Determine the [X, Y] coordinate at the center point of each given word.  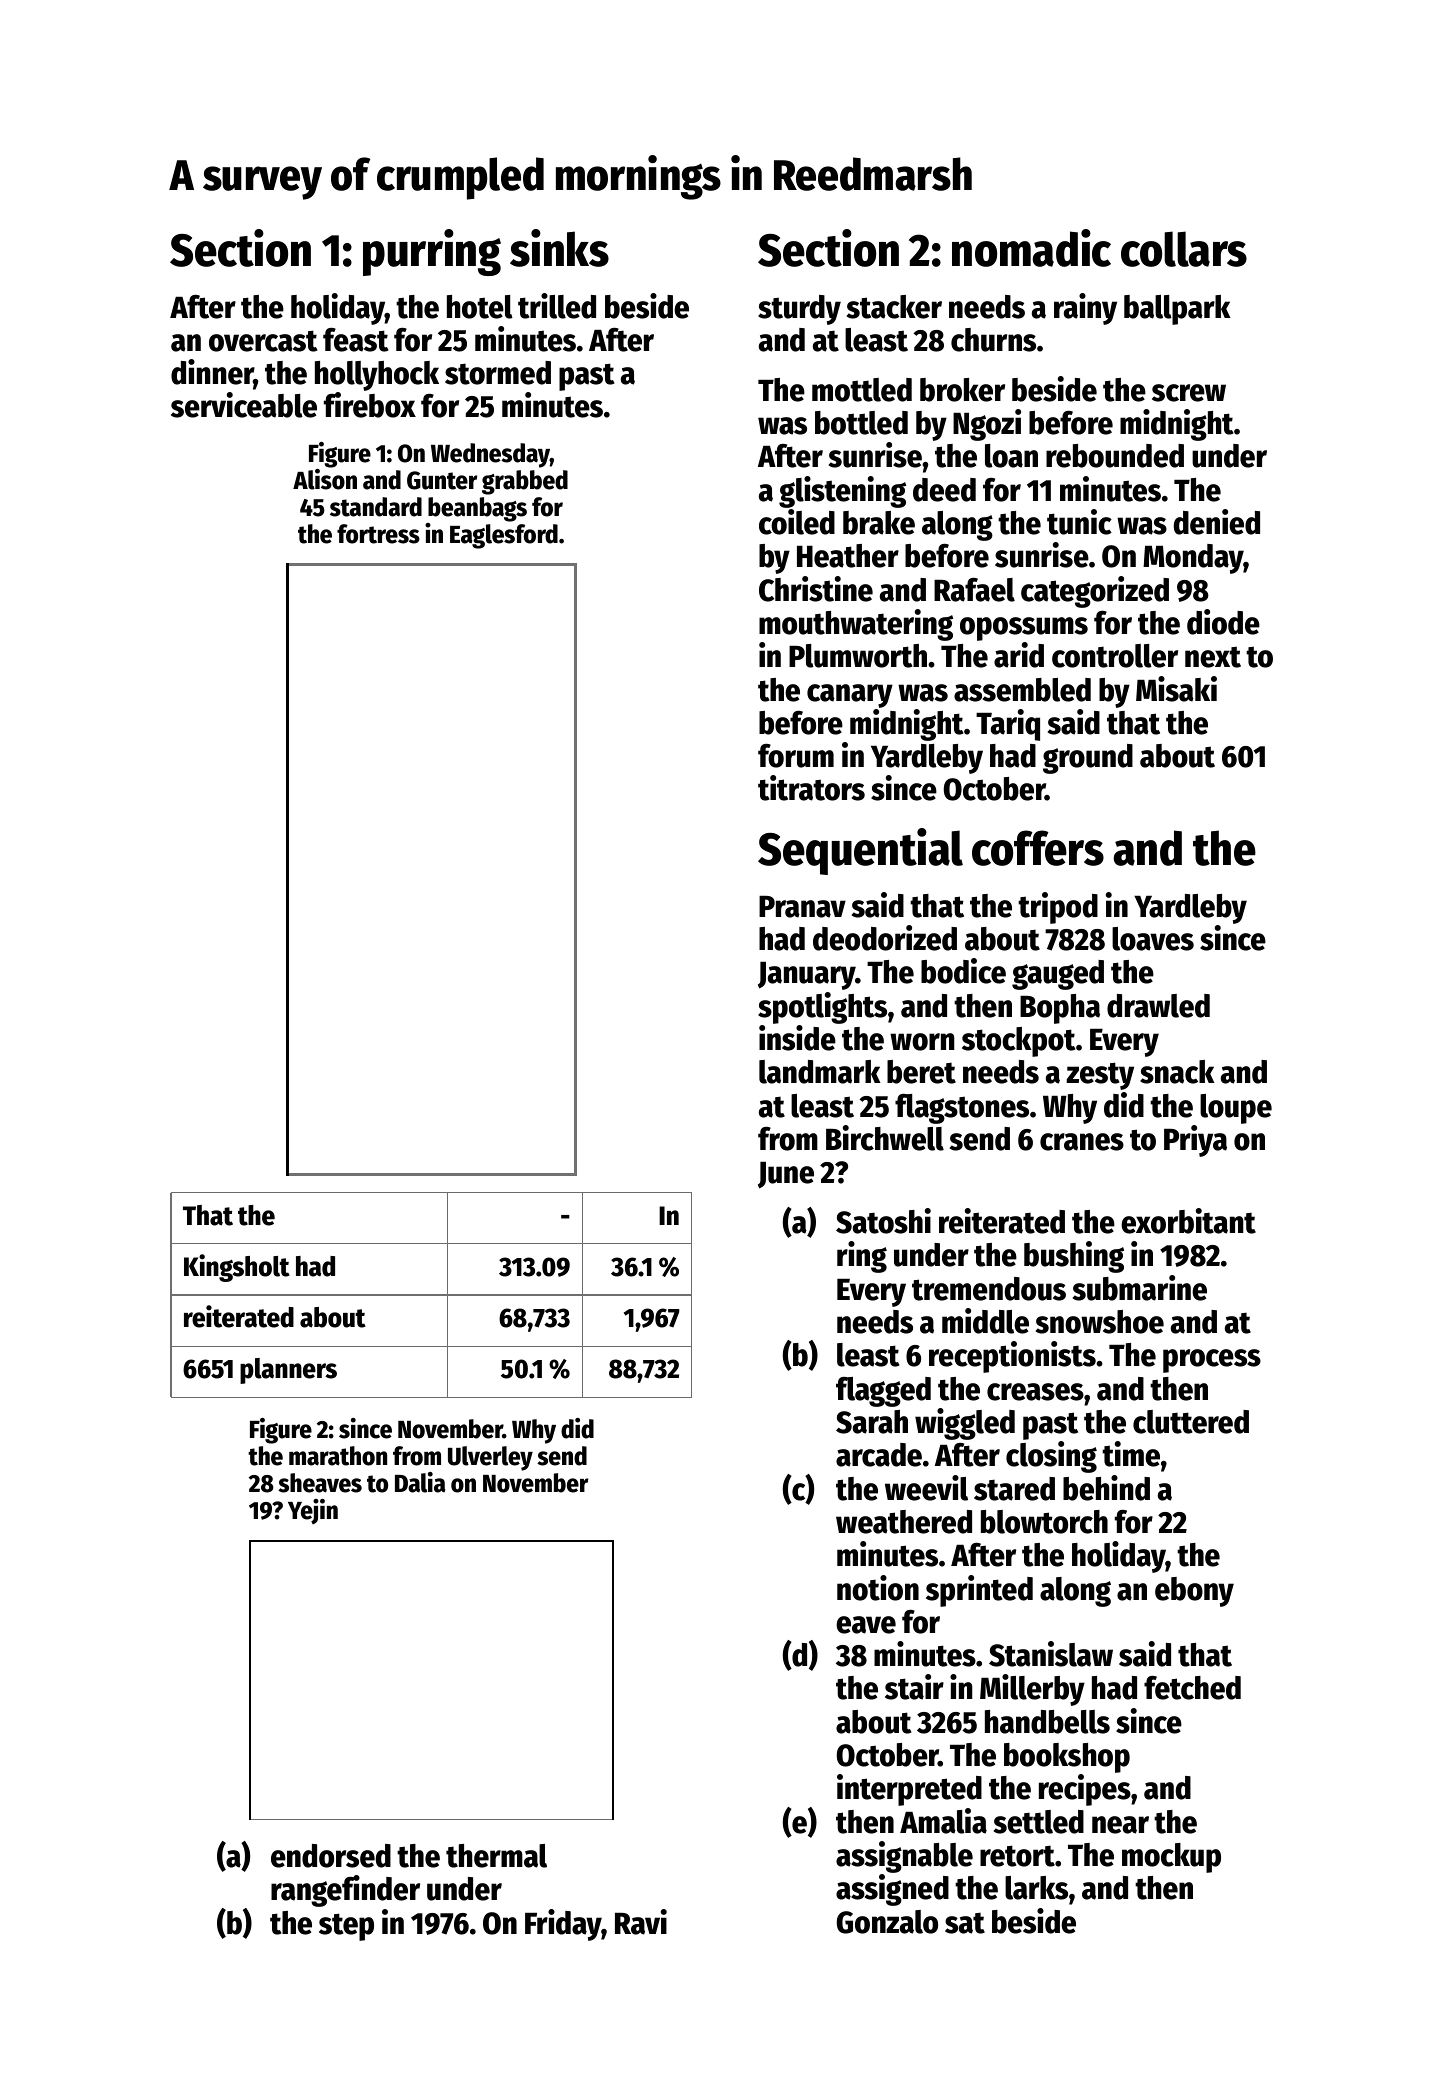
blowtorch [1044, 1522]
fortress [378, 534]
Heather [848, 556]
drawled [1158, 1006]
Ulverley [490, 1458]
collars [1184, 249]
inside [797, 1038]
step [346, 1927]
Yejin [313, 1511]
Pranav [802, 907]
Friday [563, 1925]
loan [1011, 456]
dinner [212, 373]
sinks [559, 248]
